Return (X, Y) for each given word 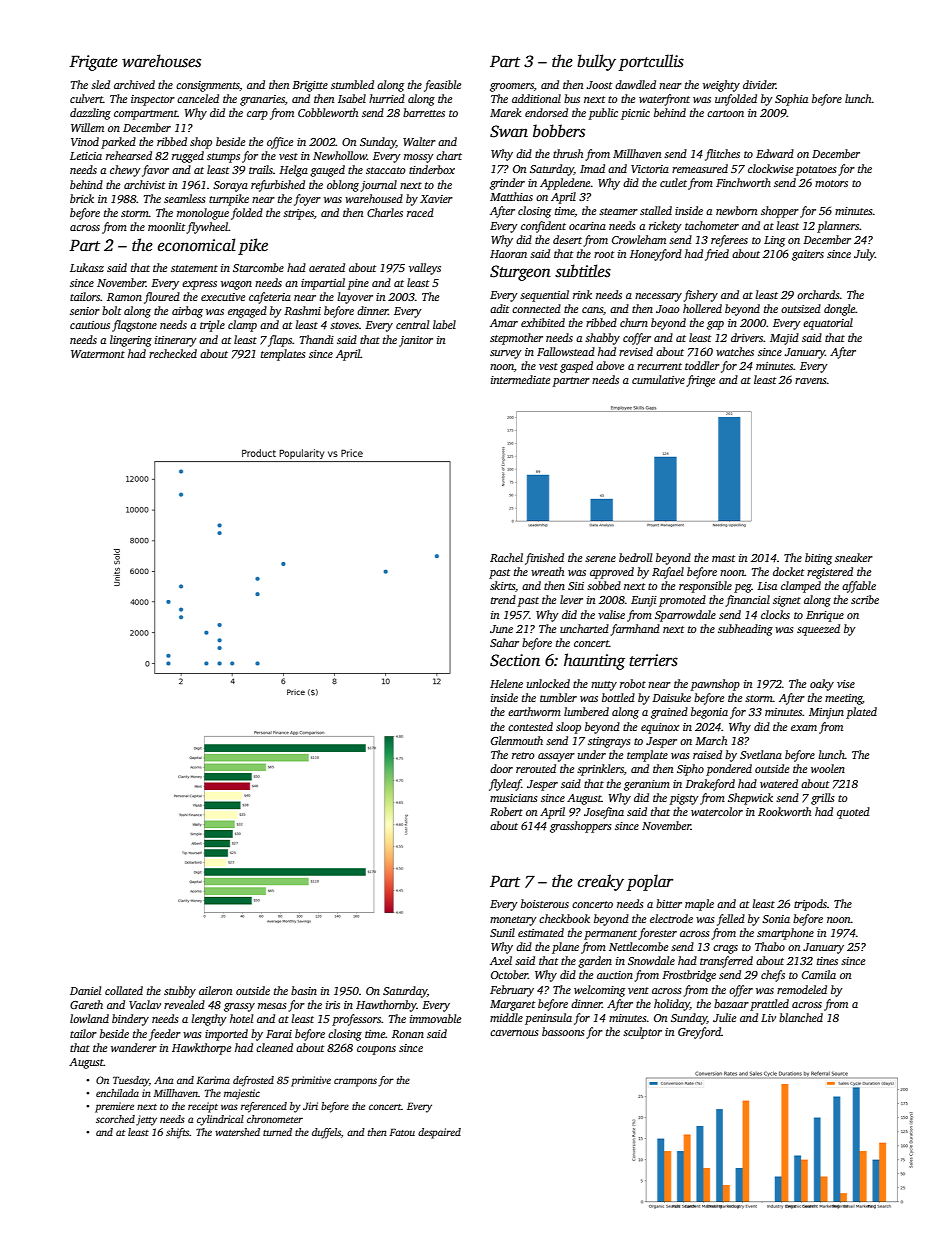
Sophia (791, 100)
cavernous (514, 1033)
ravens (811, 381)
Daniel (85, 990)
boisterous (545, 903)
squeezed (818, 630)
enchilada (117, 1093)
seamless (185, 198)
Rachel (506, 557)
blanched (801, 1017)
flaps (280, 341)
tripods (810, 905)
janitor (416, 341)
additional (536, 98)
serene (600, 559)
